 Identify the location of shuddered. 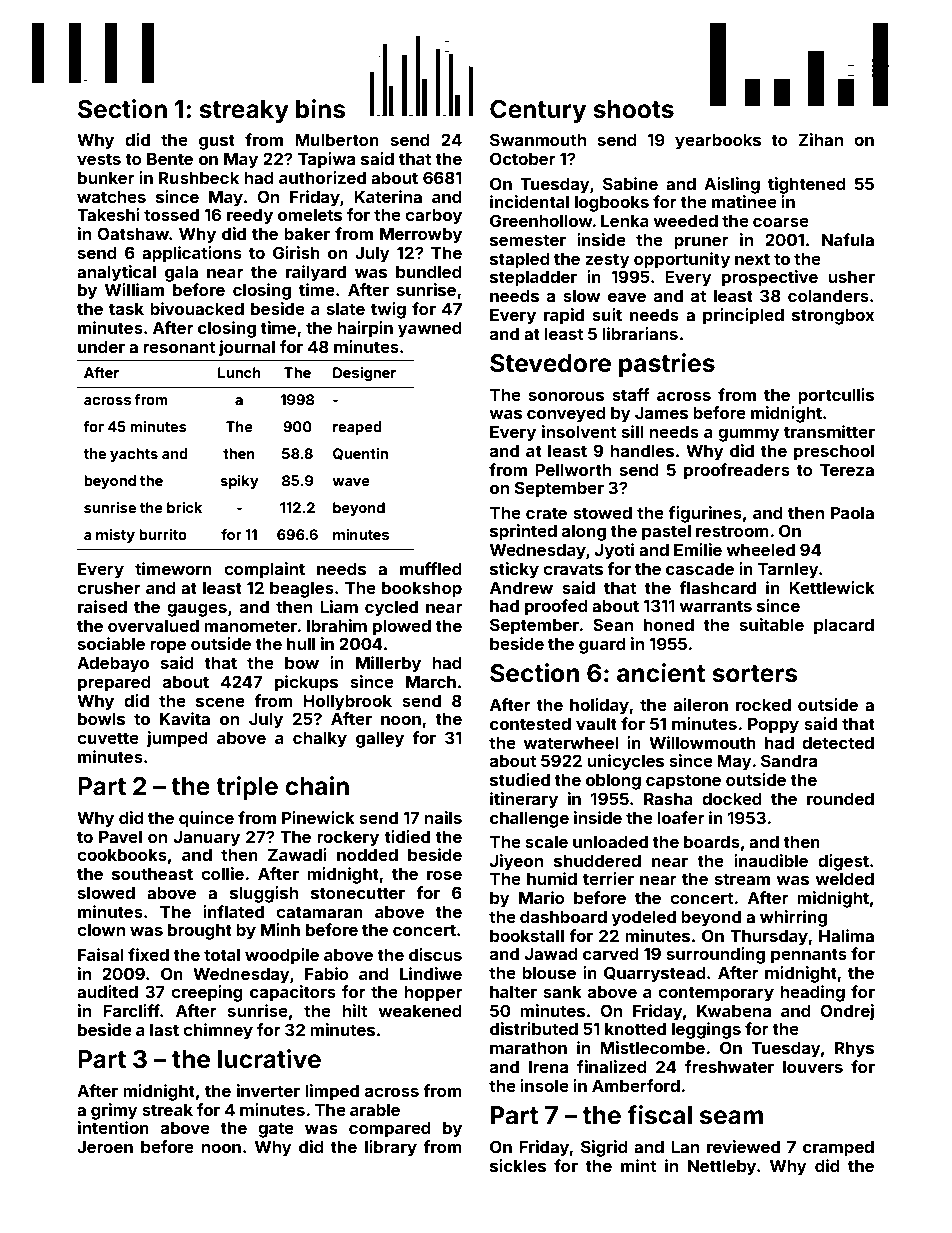
(597, 861).
